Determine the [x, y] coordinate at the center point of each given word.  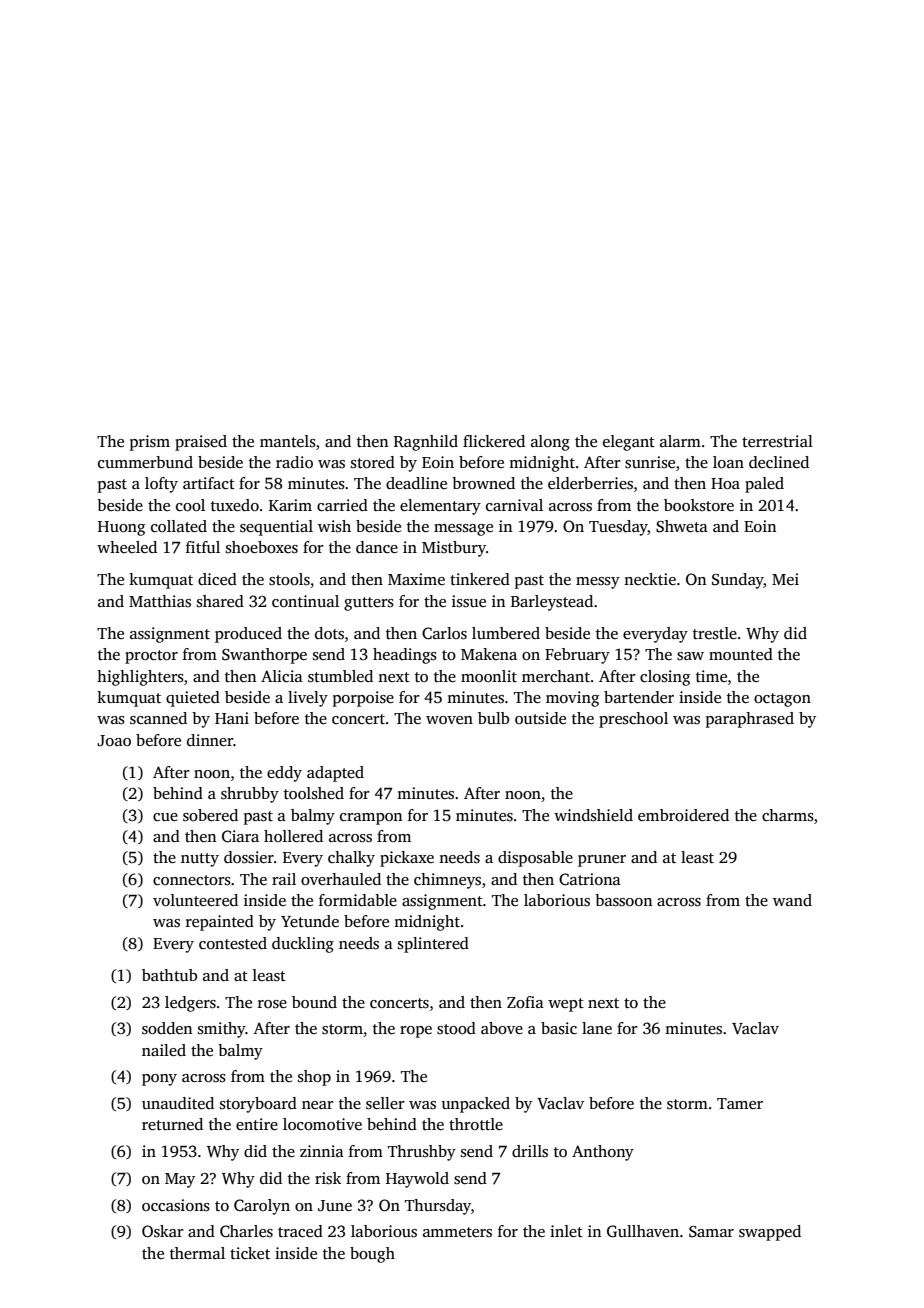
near [318, 1105]
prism [150, 443]
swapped [770, 1233]
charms [788, 815]
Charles [246, 1231]
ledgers [190, 1004]
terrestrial [777, 441]
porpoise [363, 699]
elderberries [590, 483]
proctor [151, 657]
